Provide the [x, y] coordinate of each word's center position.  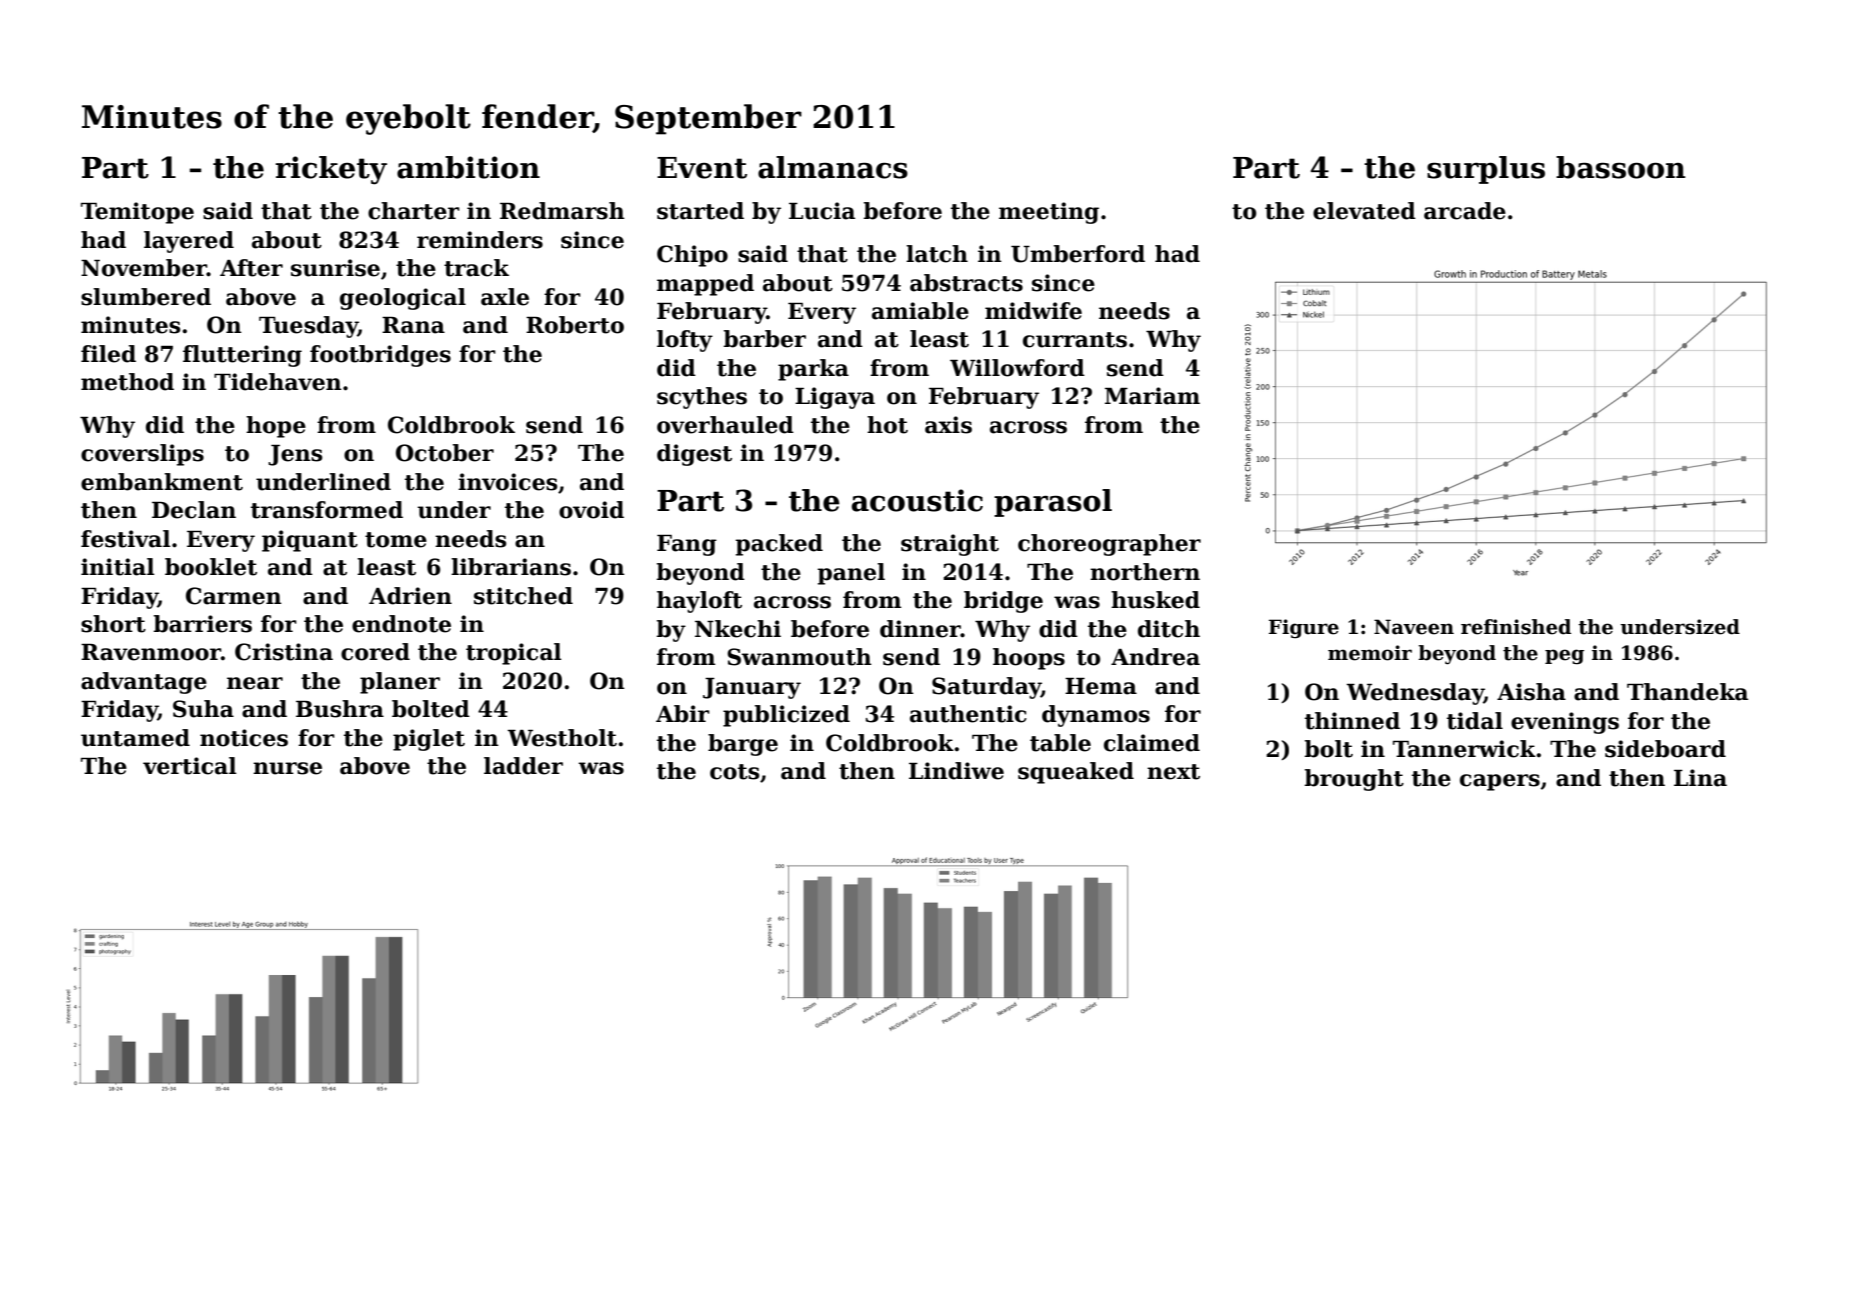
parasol [1053, 503]
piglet [429, 740]
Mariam [1152, 396]
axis [948, 425]
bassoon [1621, 167]
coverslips [142, 455]
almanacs [833, 167]
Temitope [137, 213]
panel [851, 574]
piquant [310, 541]
